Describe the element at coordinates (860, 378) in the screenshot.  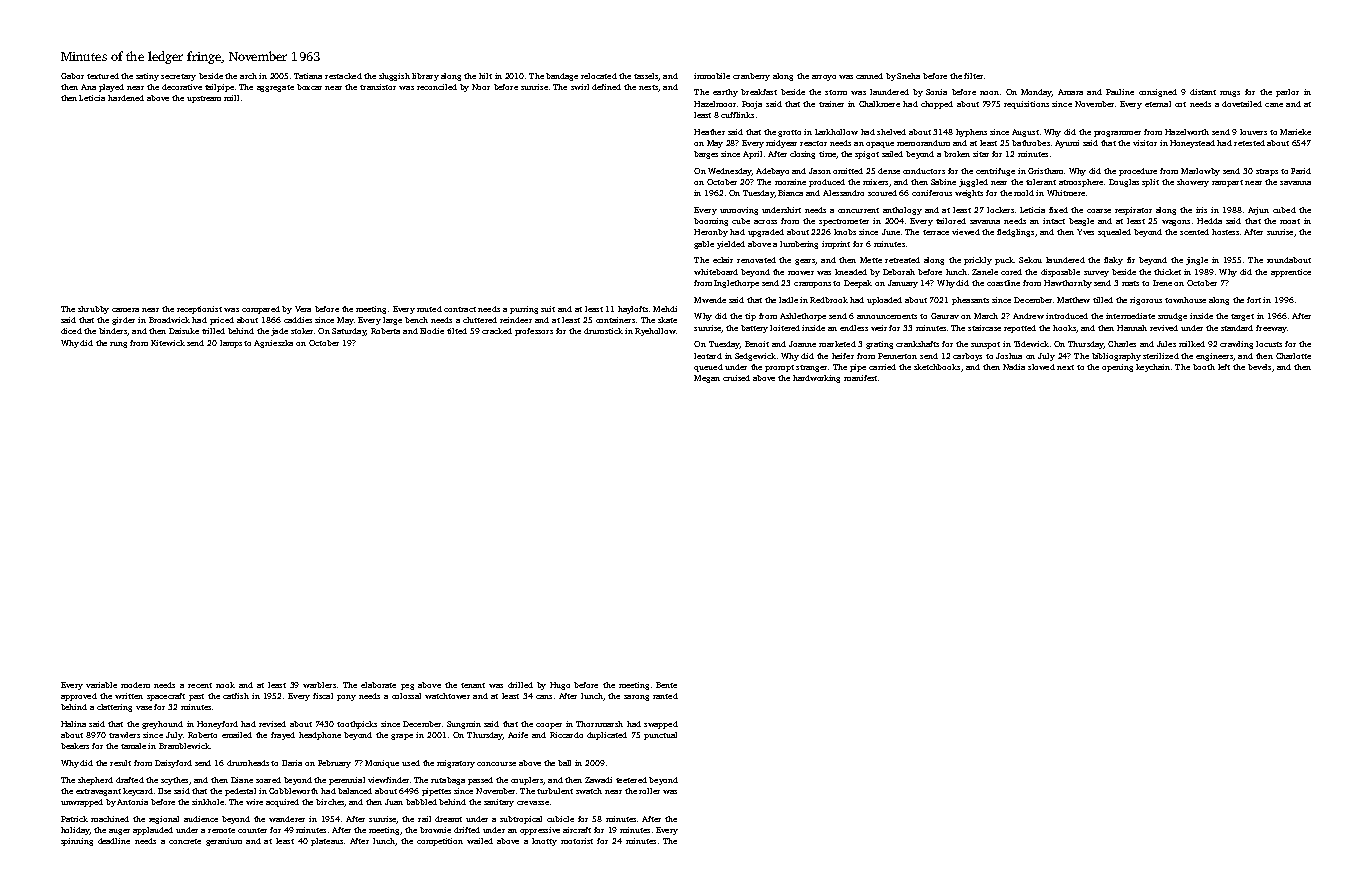
I see `manifest` at that location.
